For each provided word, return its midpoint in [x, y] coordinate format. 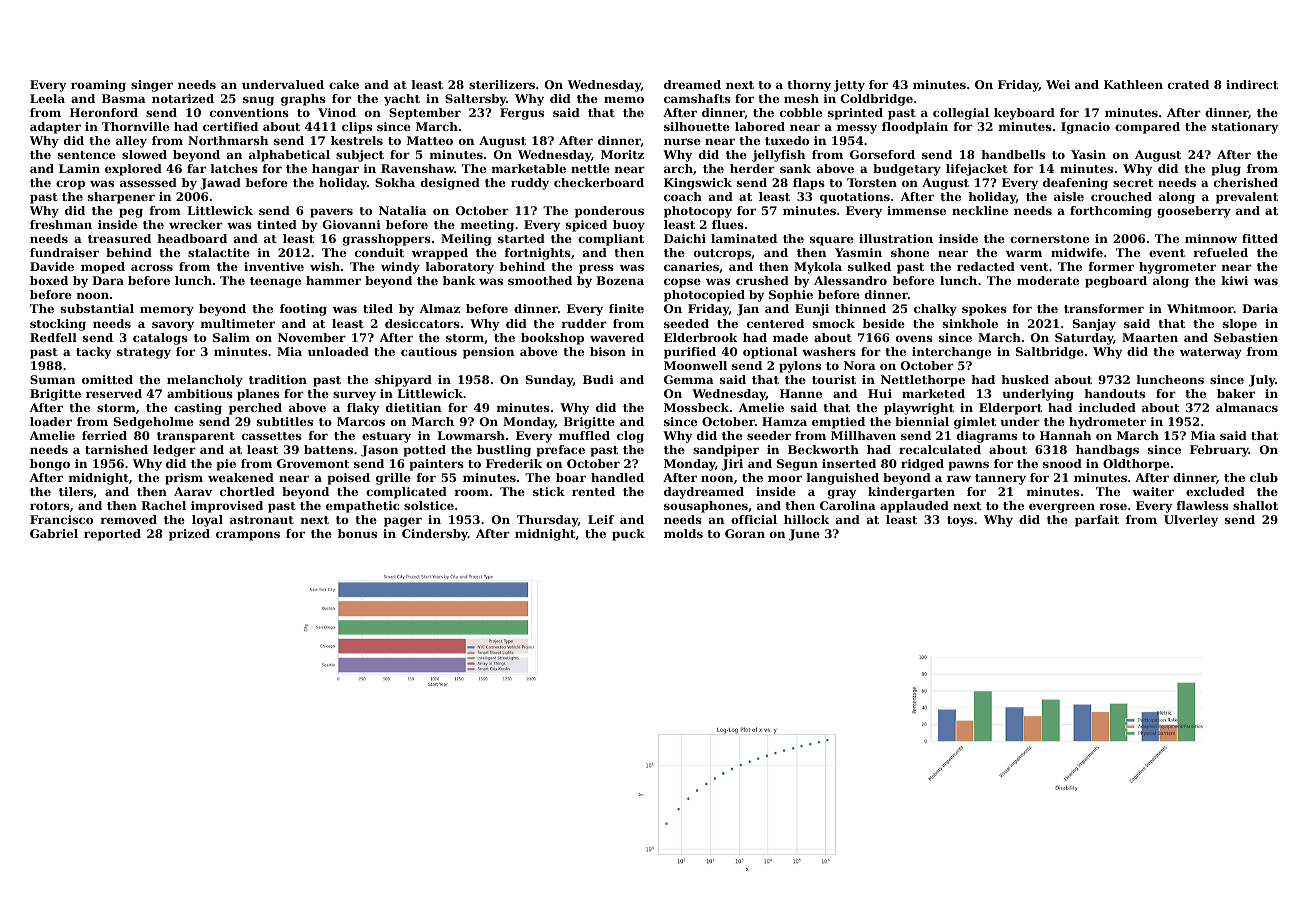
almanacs [1247, 407]
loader [51, 421]
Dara [108, 280]
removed [129, 519]
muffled [584, 435]
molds [683, 533]
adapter [55, 128]
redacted [986, 266]
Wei [1058, 84]
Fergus [522, 114]
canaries [691, 266]
